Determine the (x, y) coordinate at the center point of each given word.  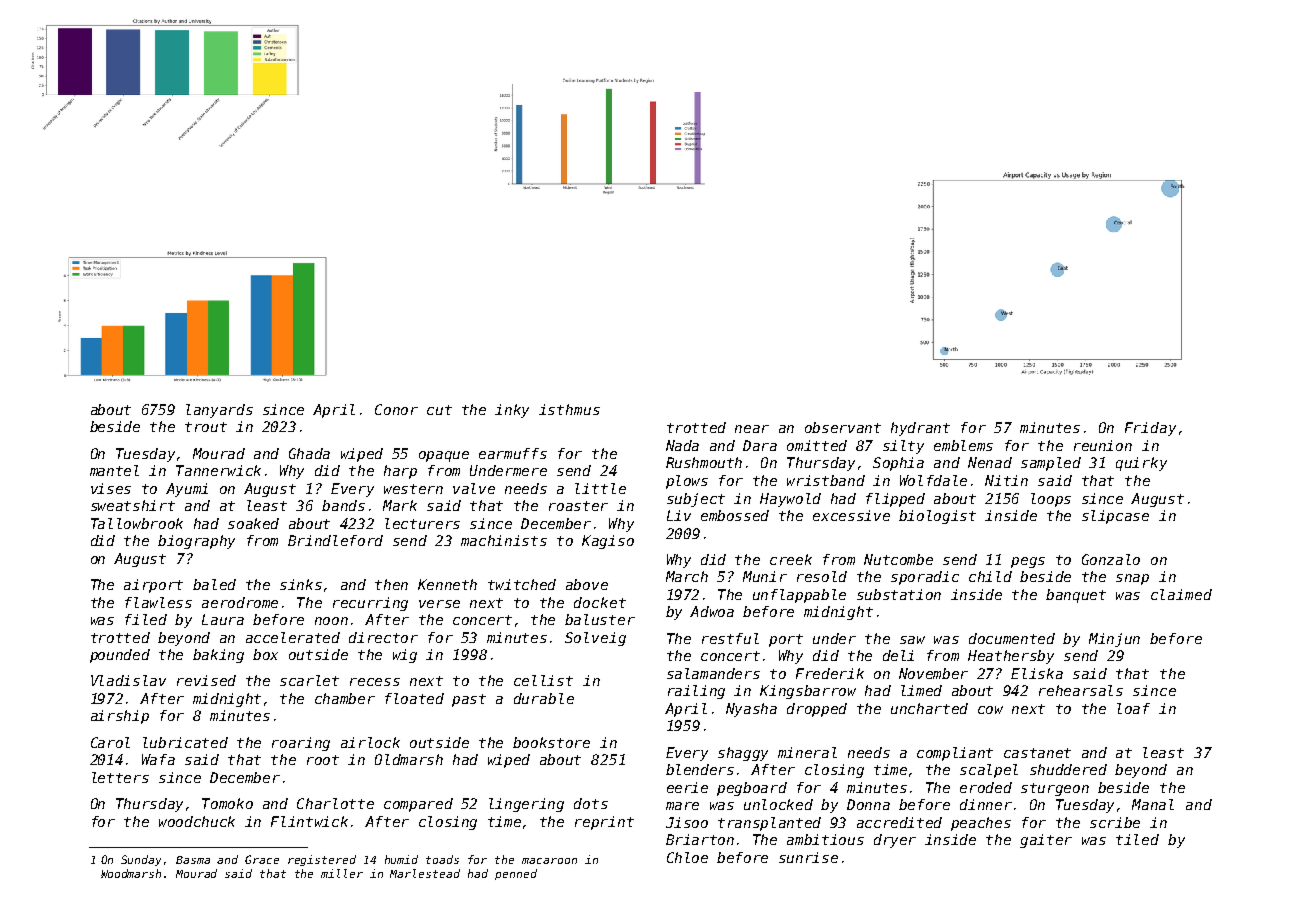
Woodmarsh (131, 873)
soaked (253, 523)
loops (1051, 500)
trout (206, 427)
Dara (760, 445)
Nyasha (751, 710)
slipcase (1115, 517)
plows (687, 482)
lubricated (185, 742)
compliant (955, 754)
